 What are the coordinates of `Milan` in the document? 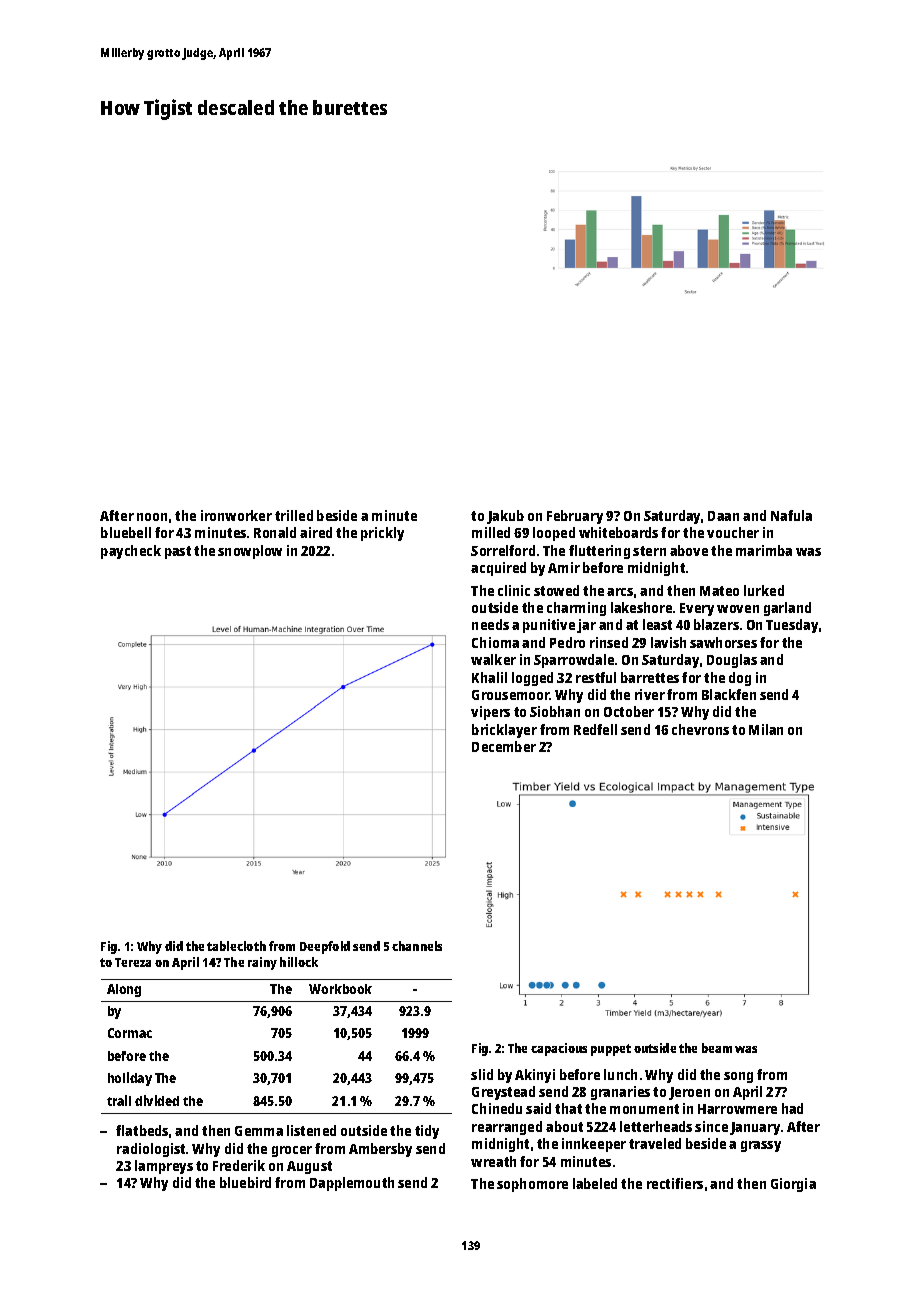 It's located at (766, 729).
